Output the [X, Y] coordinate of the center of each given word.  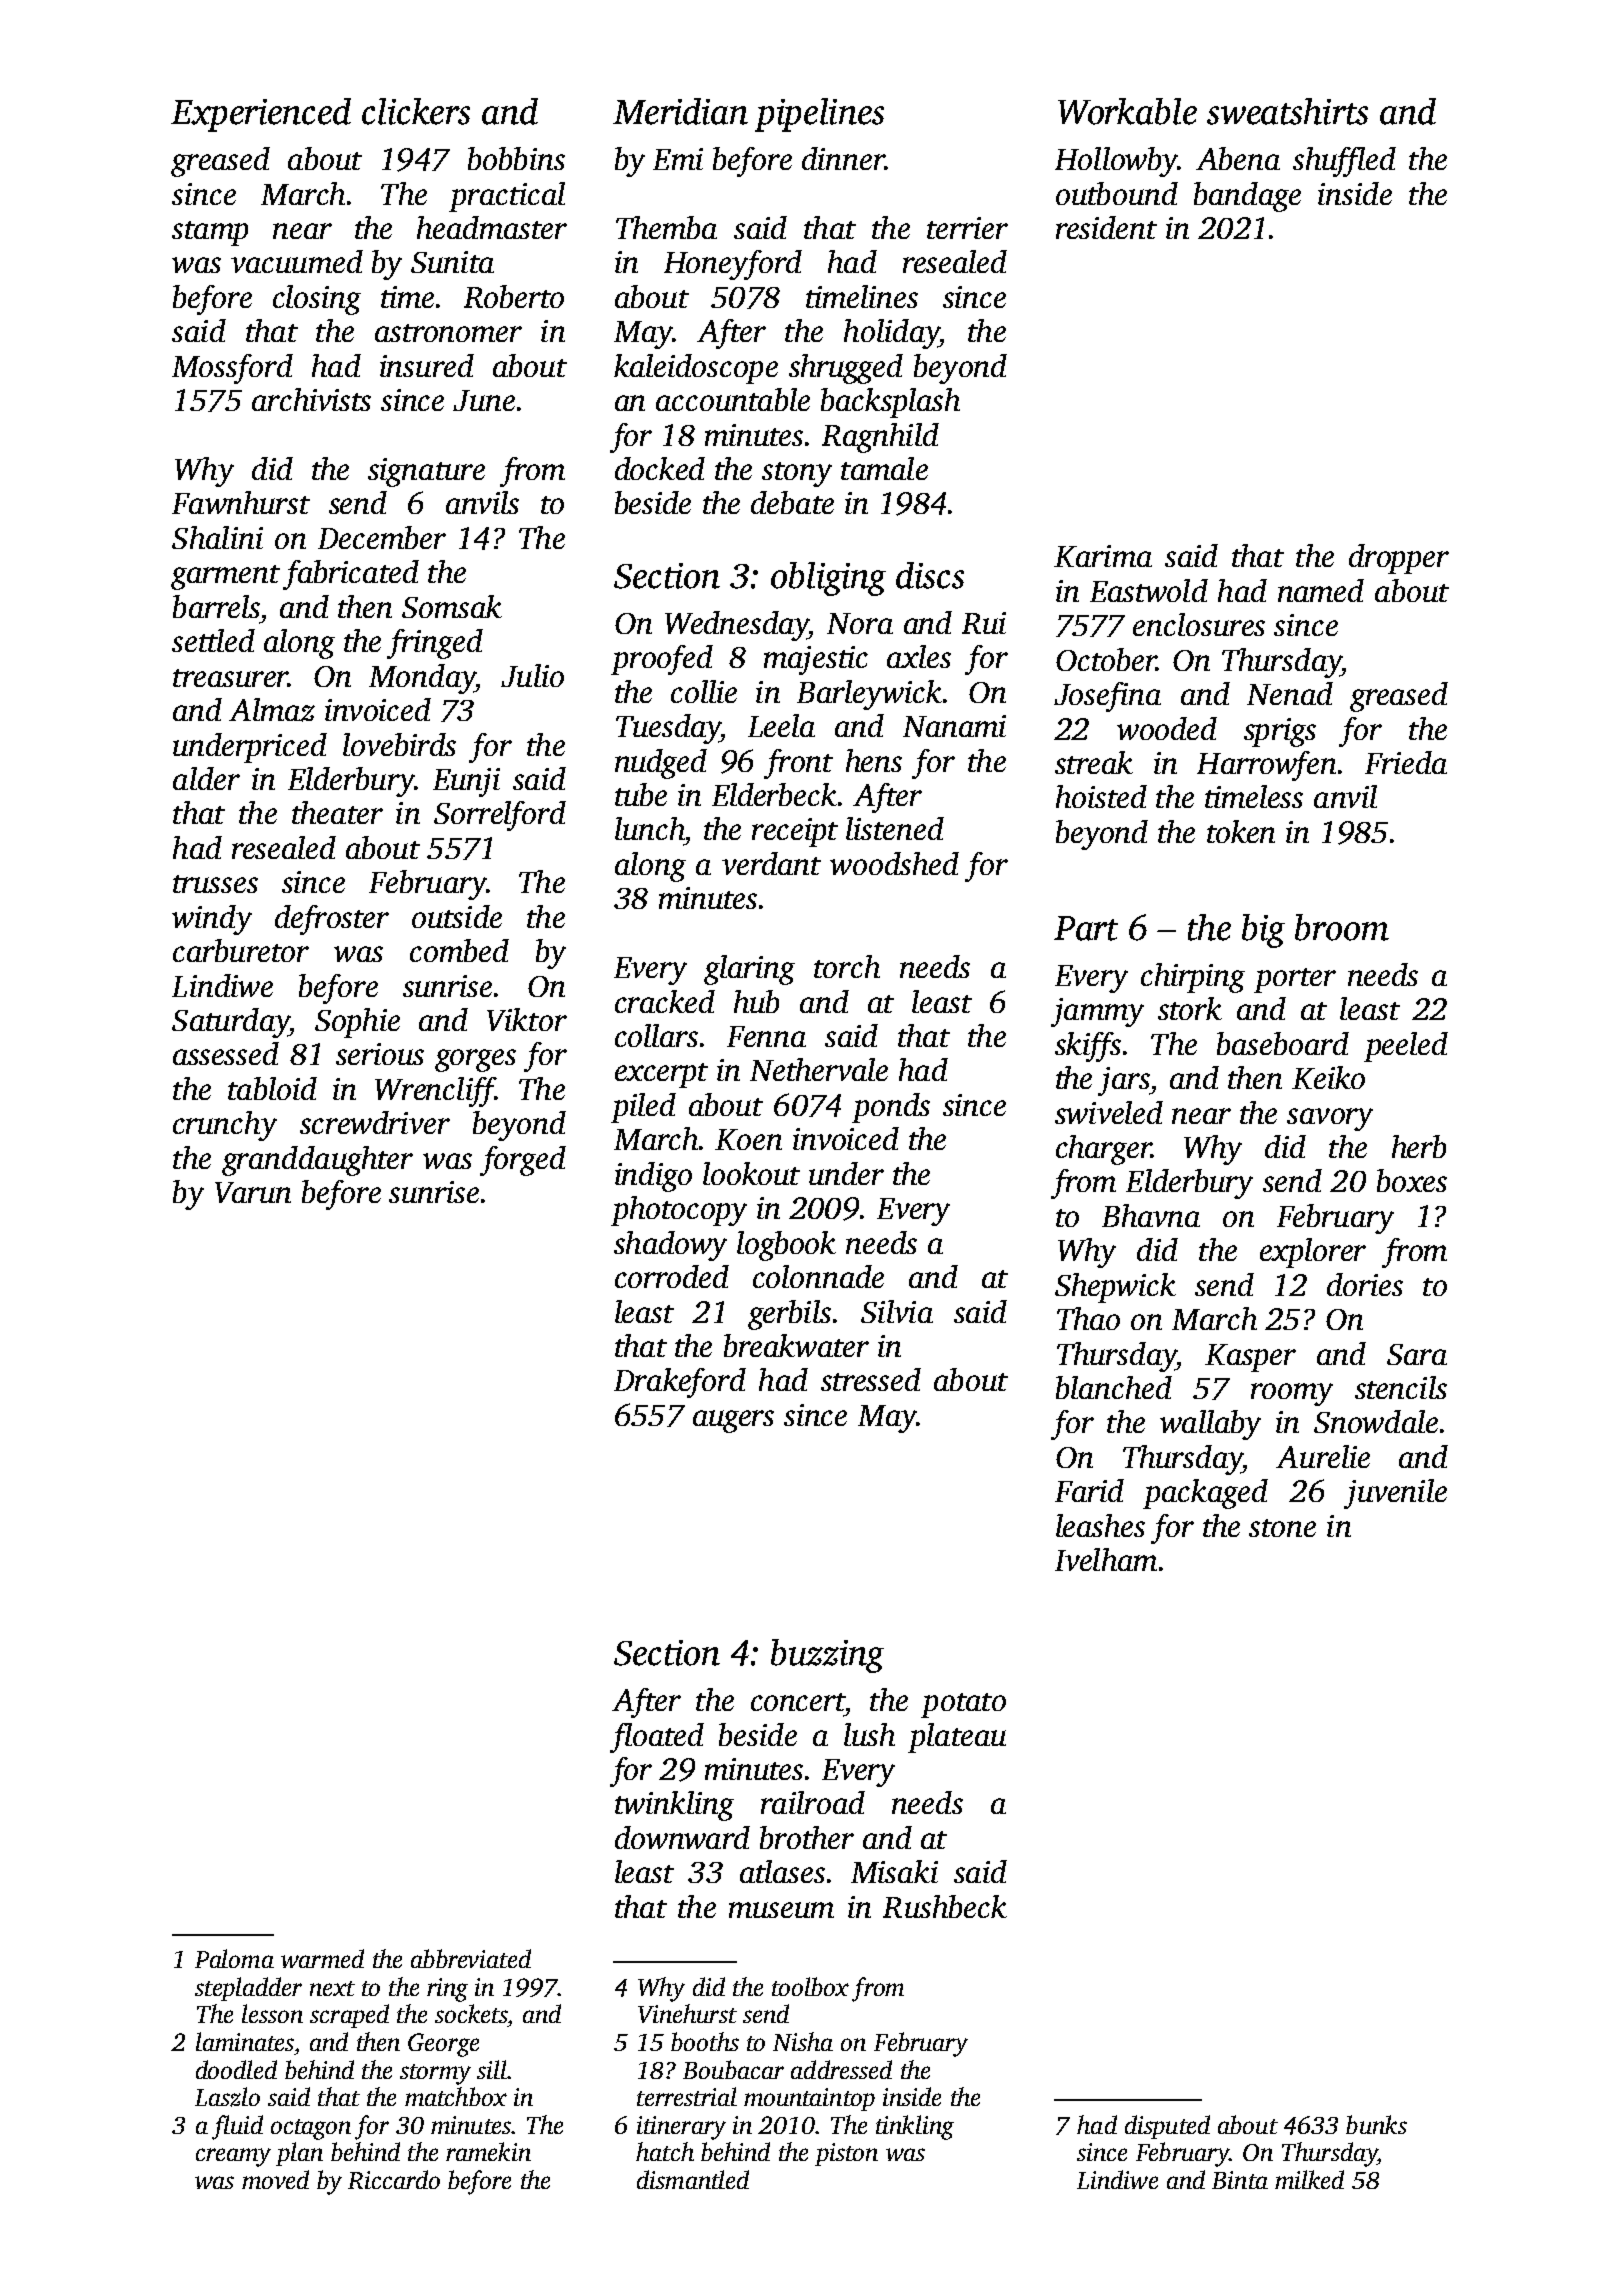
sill [492, 2069]
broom [1342, 927]
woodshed [894, 863]
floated [657, 1738]
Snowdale [1376, 1421]
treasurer [230, 678]
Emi [678, 159]
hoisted [1101, 796]
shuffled [1344, 162]
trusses [215, 884]
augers [733, 1421]
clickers [416, 111]
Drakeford [680, 1383]
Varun [253, 1192]
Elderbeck [774, 794]
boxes [1412, 1180]
